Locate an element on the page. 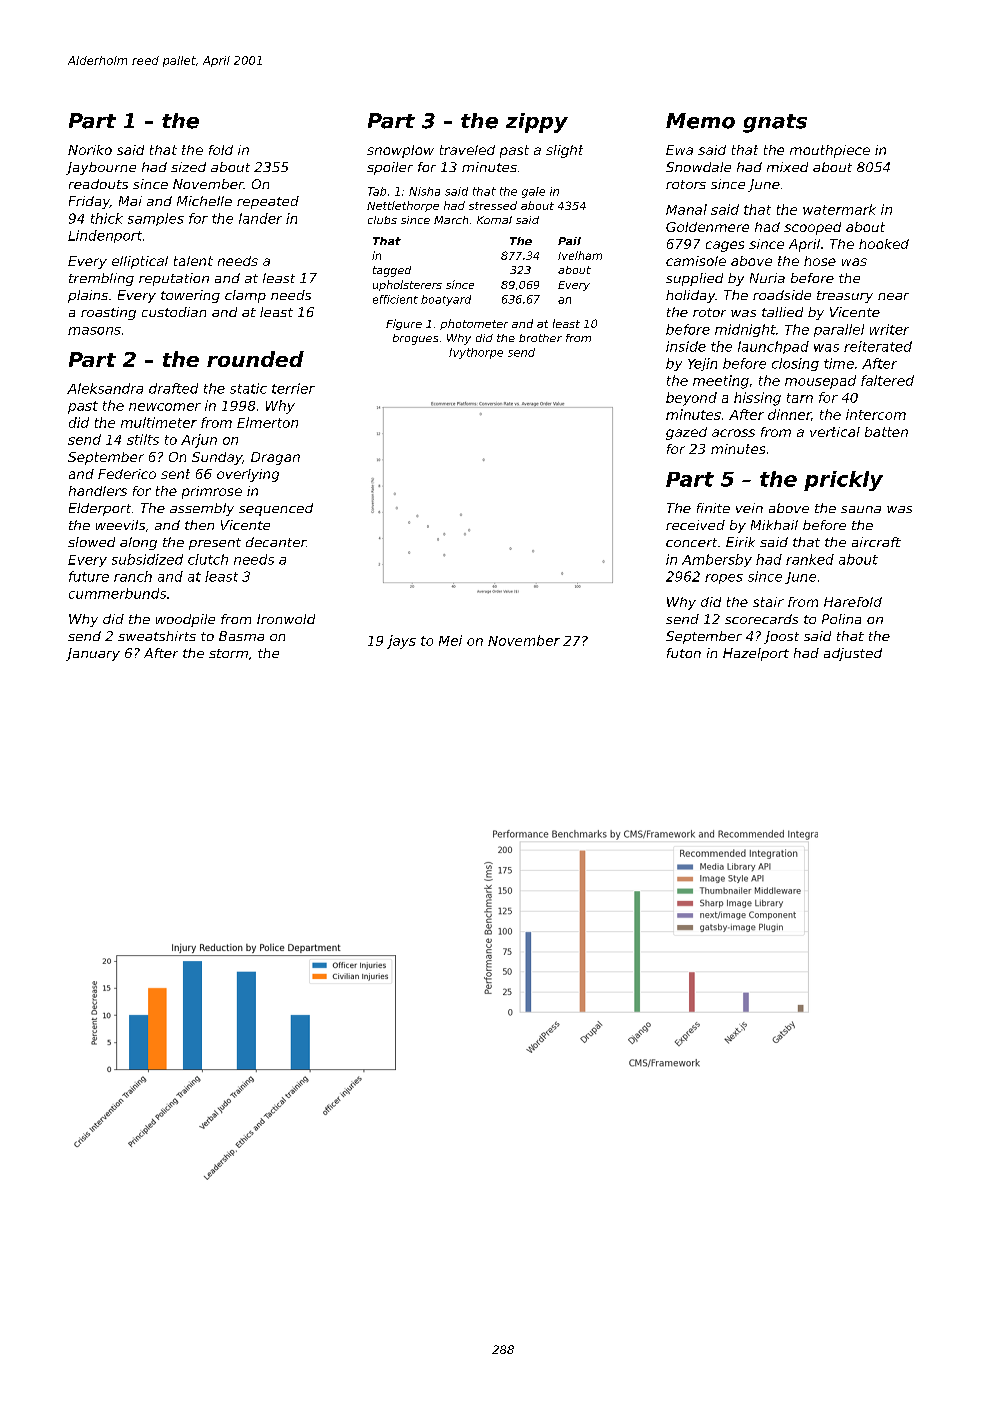 This document has width=984, height=1425. gnats is located at coordinates (775, 123).
